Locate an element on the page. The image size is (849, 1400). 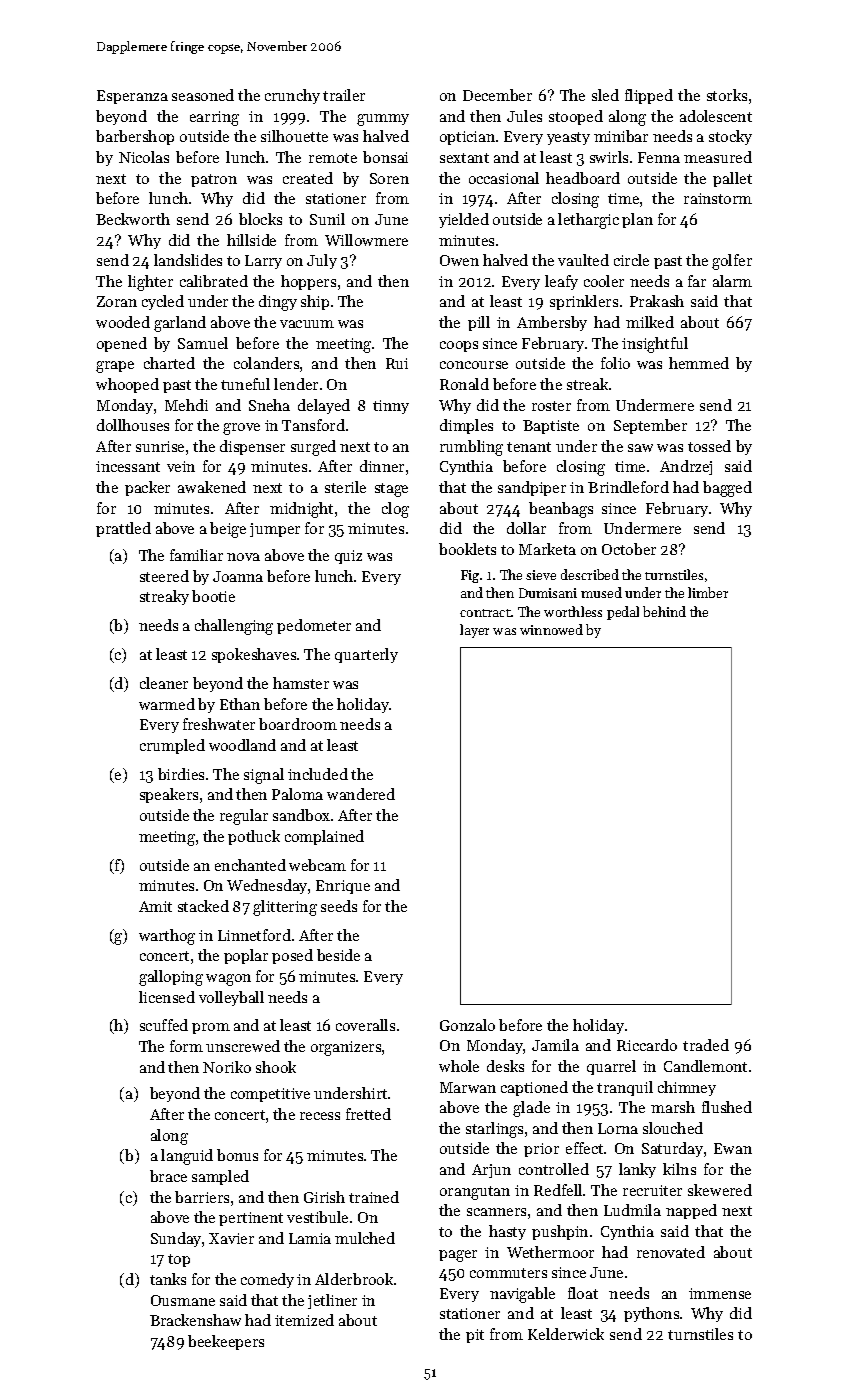
landslides is located at coordinates (188, 260).
